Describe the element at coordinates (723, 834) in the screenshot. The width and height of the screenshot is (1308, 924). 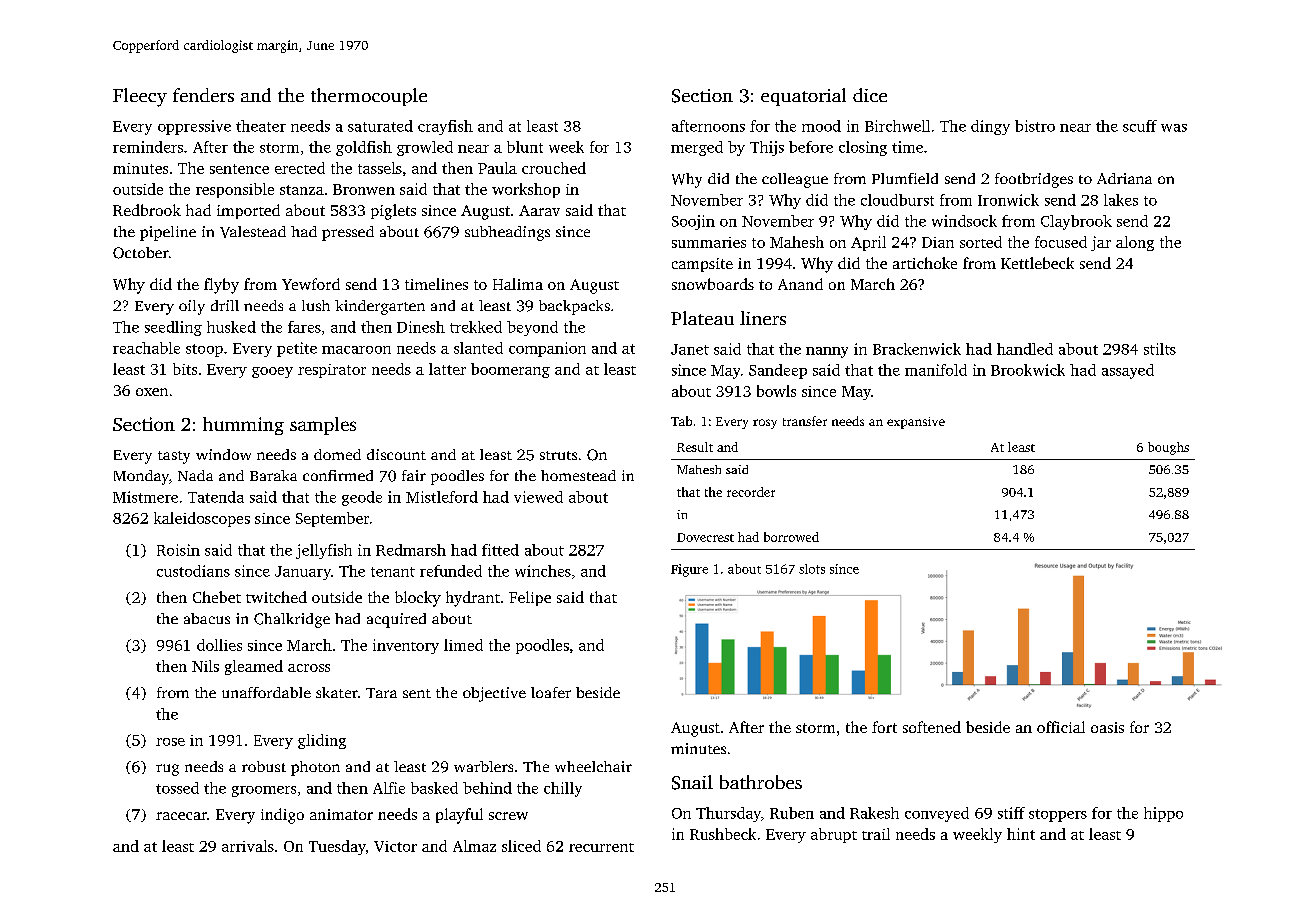
I see `Rushbeck` at that location.
